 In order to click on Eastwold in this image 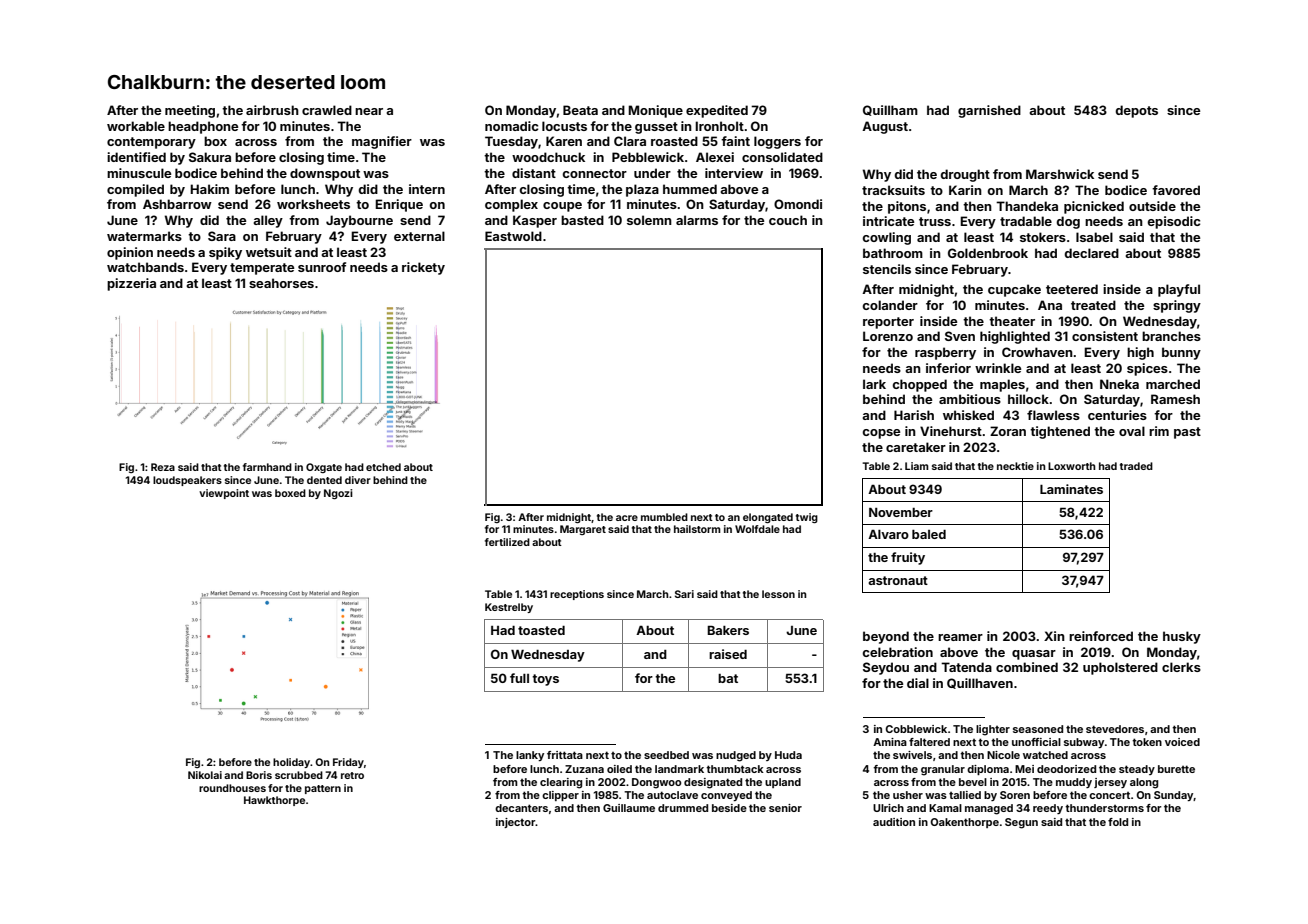, I will do `click(513, 236)`.
